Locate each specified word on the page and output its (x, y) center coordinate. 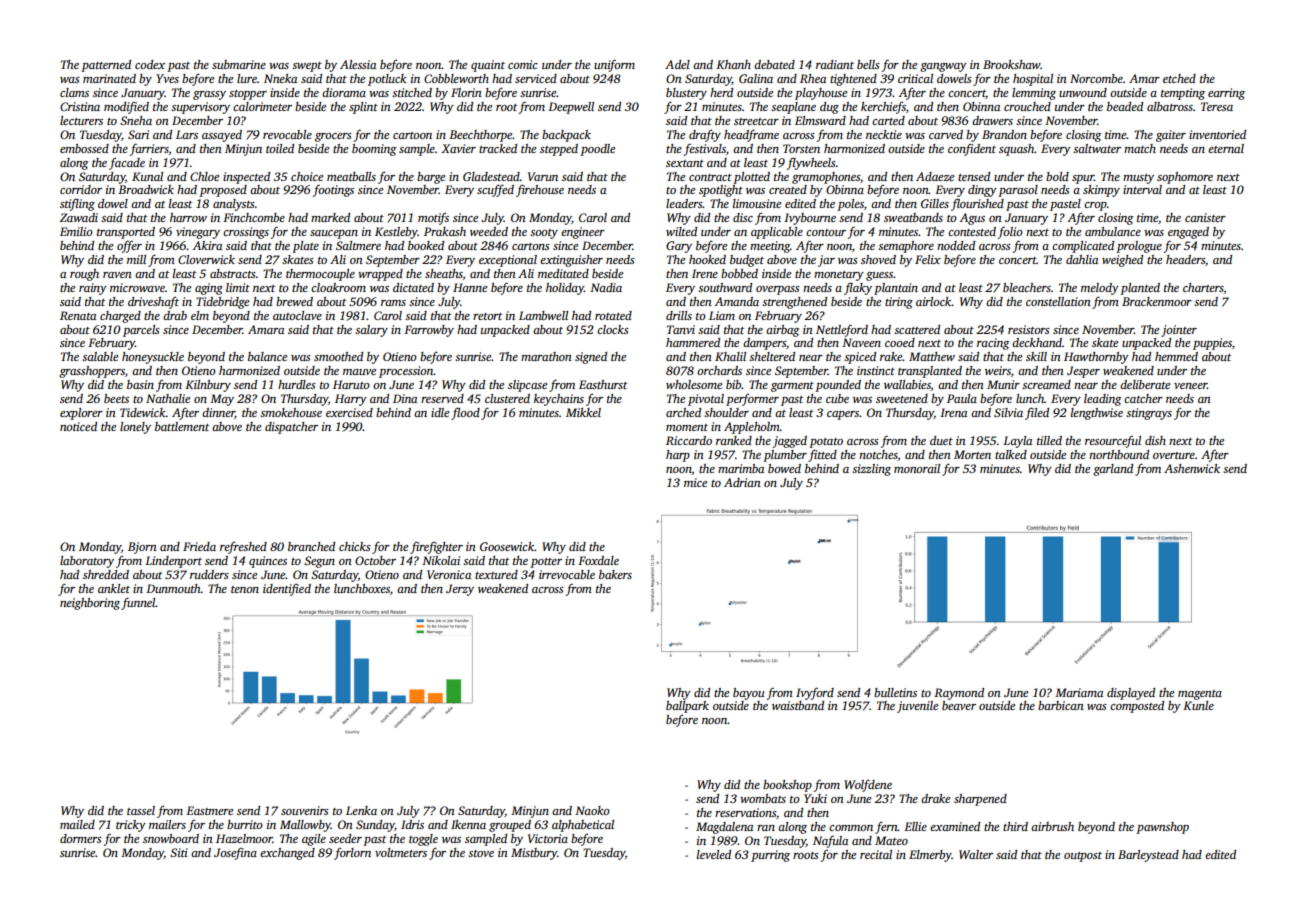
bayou (749, 694)
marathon (546, 356)
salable (100, 356)
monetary (839, 276)
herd (721, 92)
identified (287, 590)
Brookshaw (1011, 64)
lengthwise (1097, 414)
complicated (1083, 247)
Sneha (136, 120)
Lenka (361, 810)
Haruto (351, 384)
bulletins (895, 692)
